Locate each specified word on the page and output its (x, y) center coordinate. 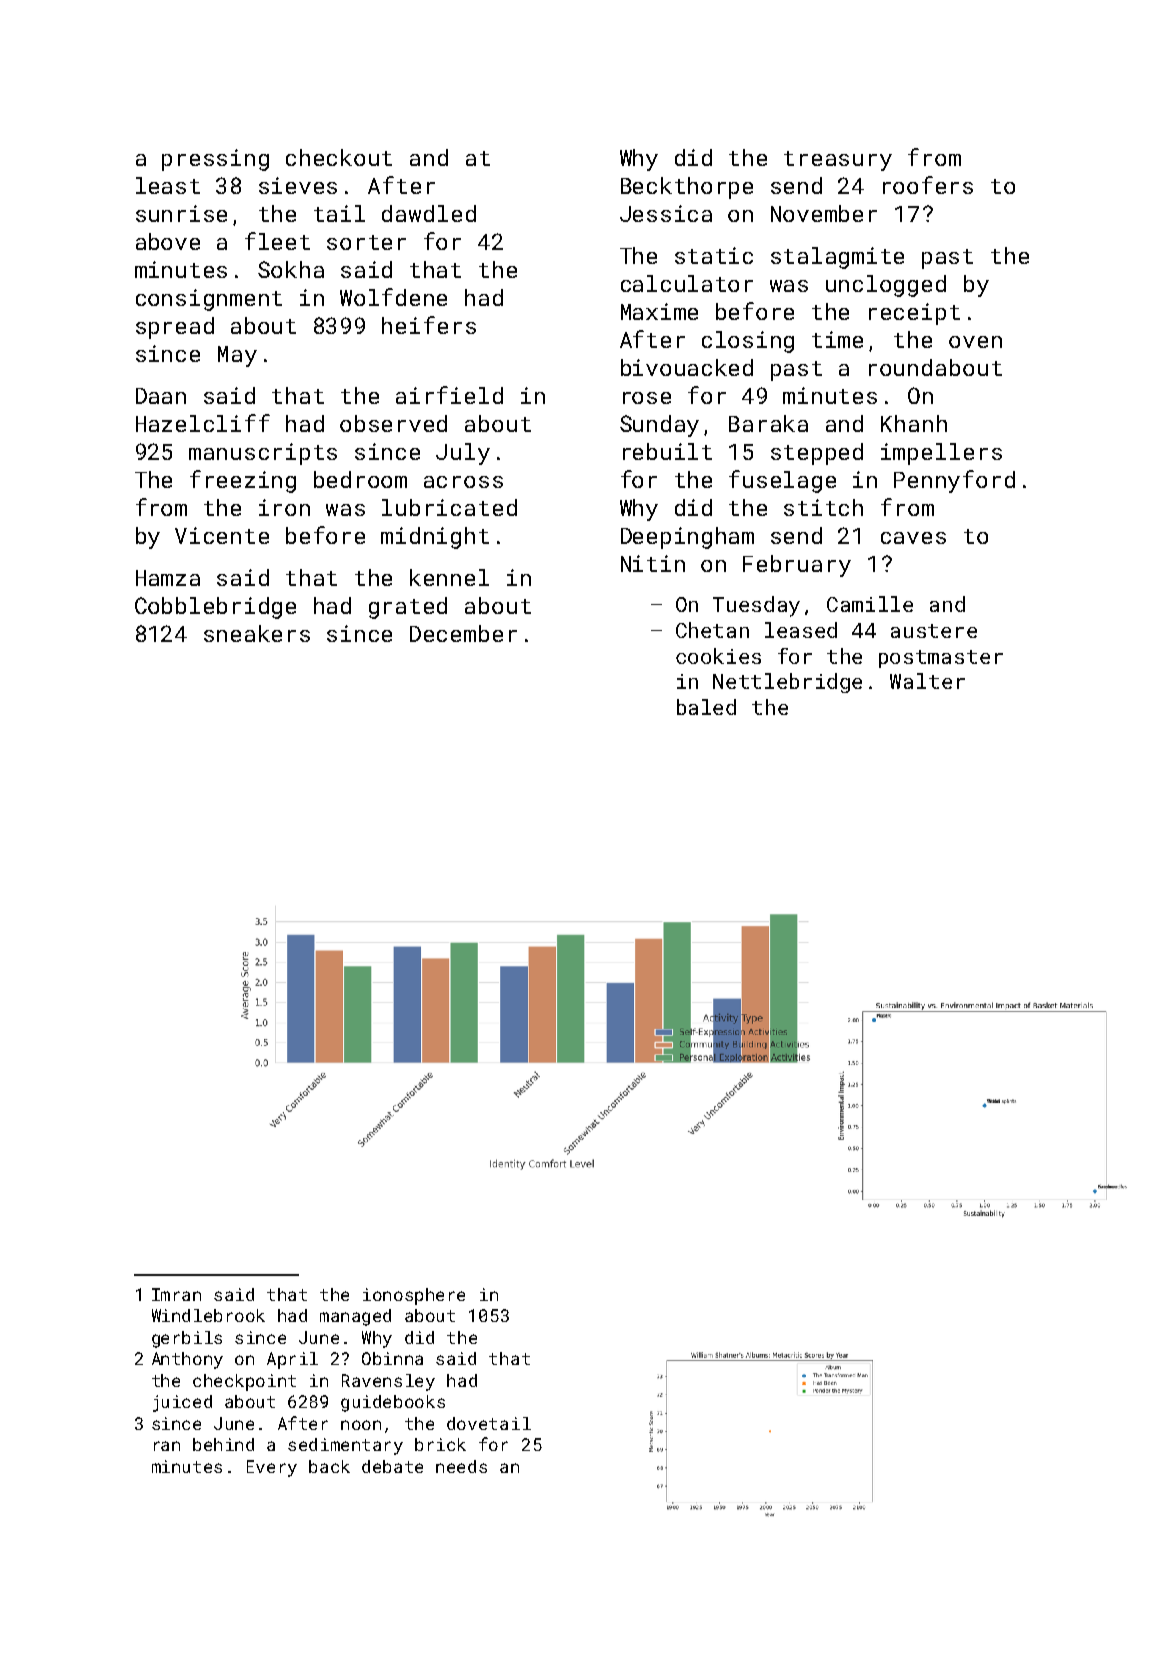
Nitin (653, 563)
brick (440, 1444)
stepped (817, 454)
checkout (339, 157)
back (329, 1466)
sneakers (257, 633)
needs (461, 1466)
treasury (838, 161)
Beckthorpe (687, 188)
